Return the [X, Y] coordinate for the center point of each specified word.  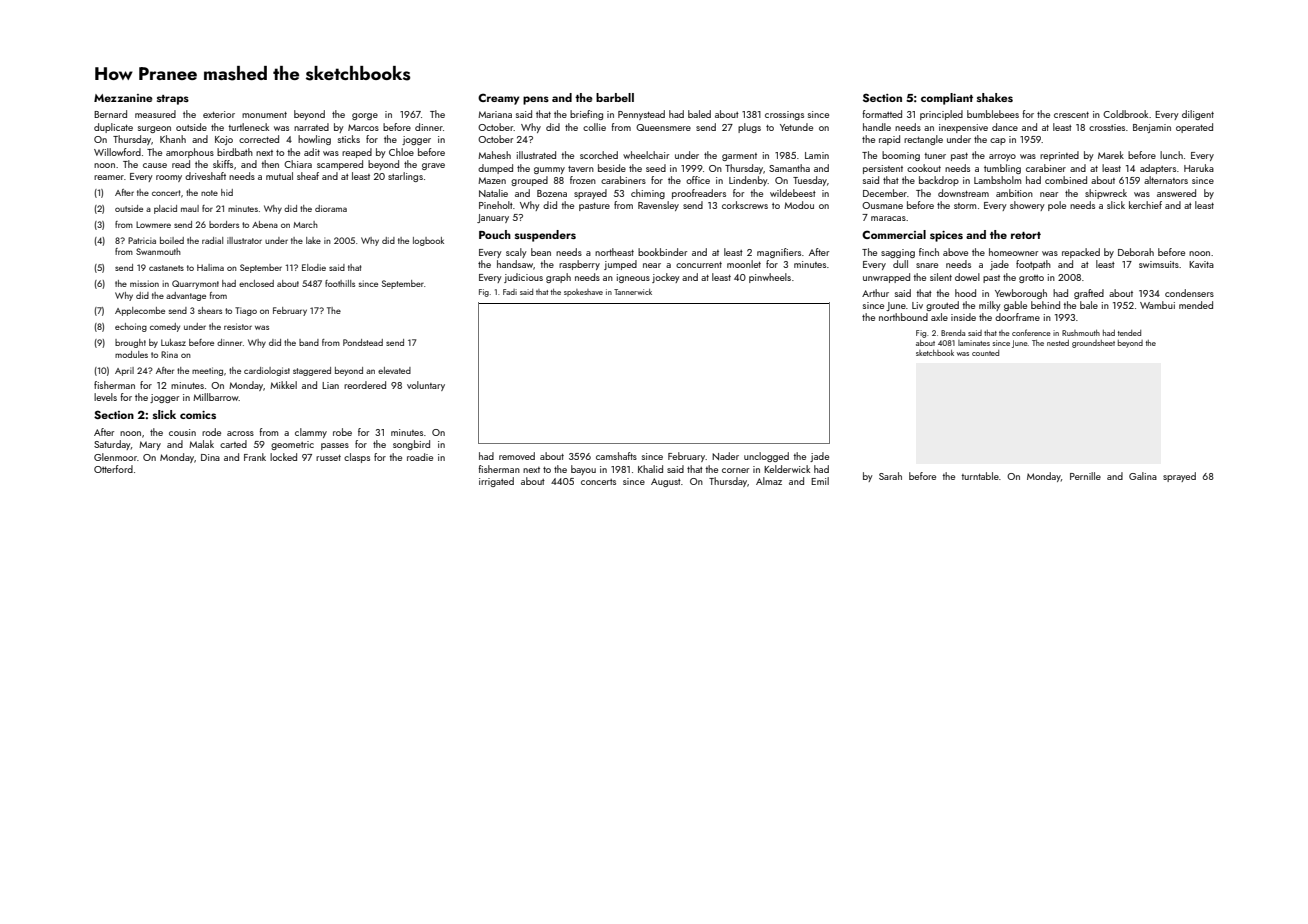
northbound [903, 317]
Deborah [1136, 252]
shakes [995, 97]
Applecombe [140, 311]
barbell [615, 97]
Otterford [113, 469]
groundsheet [1093, 344]
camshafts [616, 456]
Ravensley [658, 206]
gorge [365, 116]
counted [985, 353]
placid [165, 209]
